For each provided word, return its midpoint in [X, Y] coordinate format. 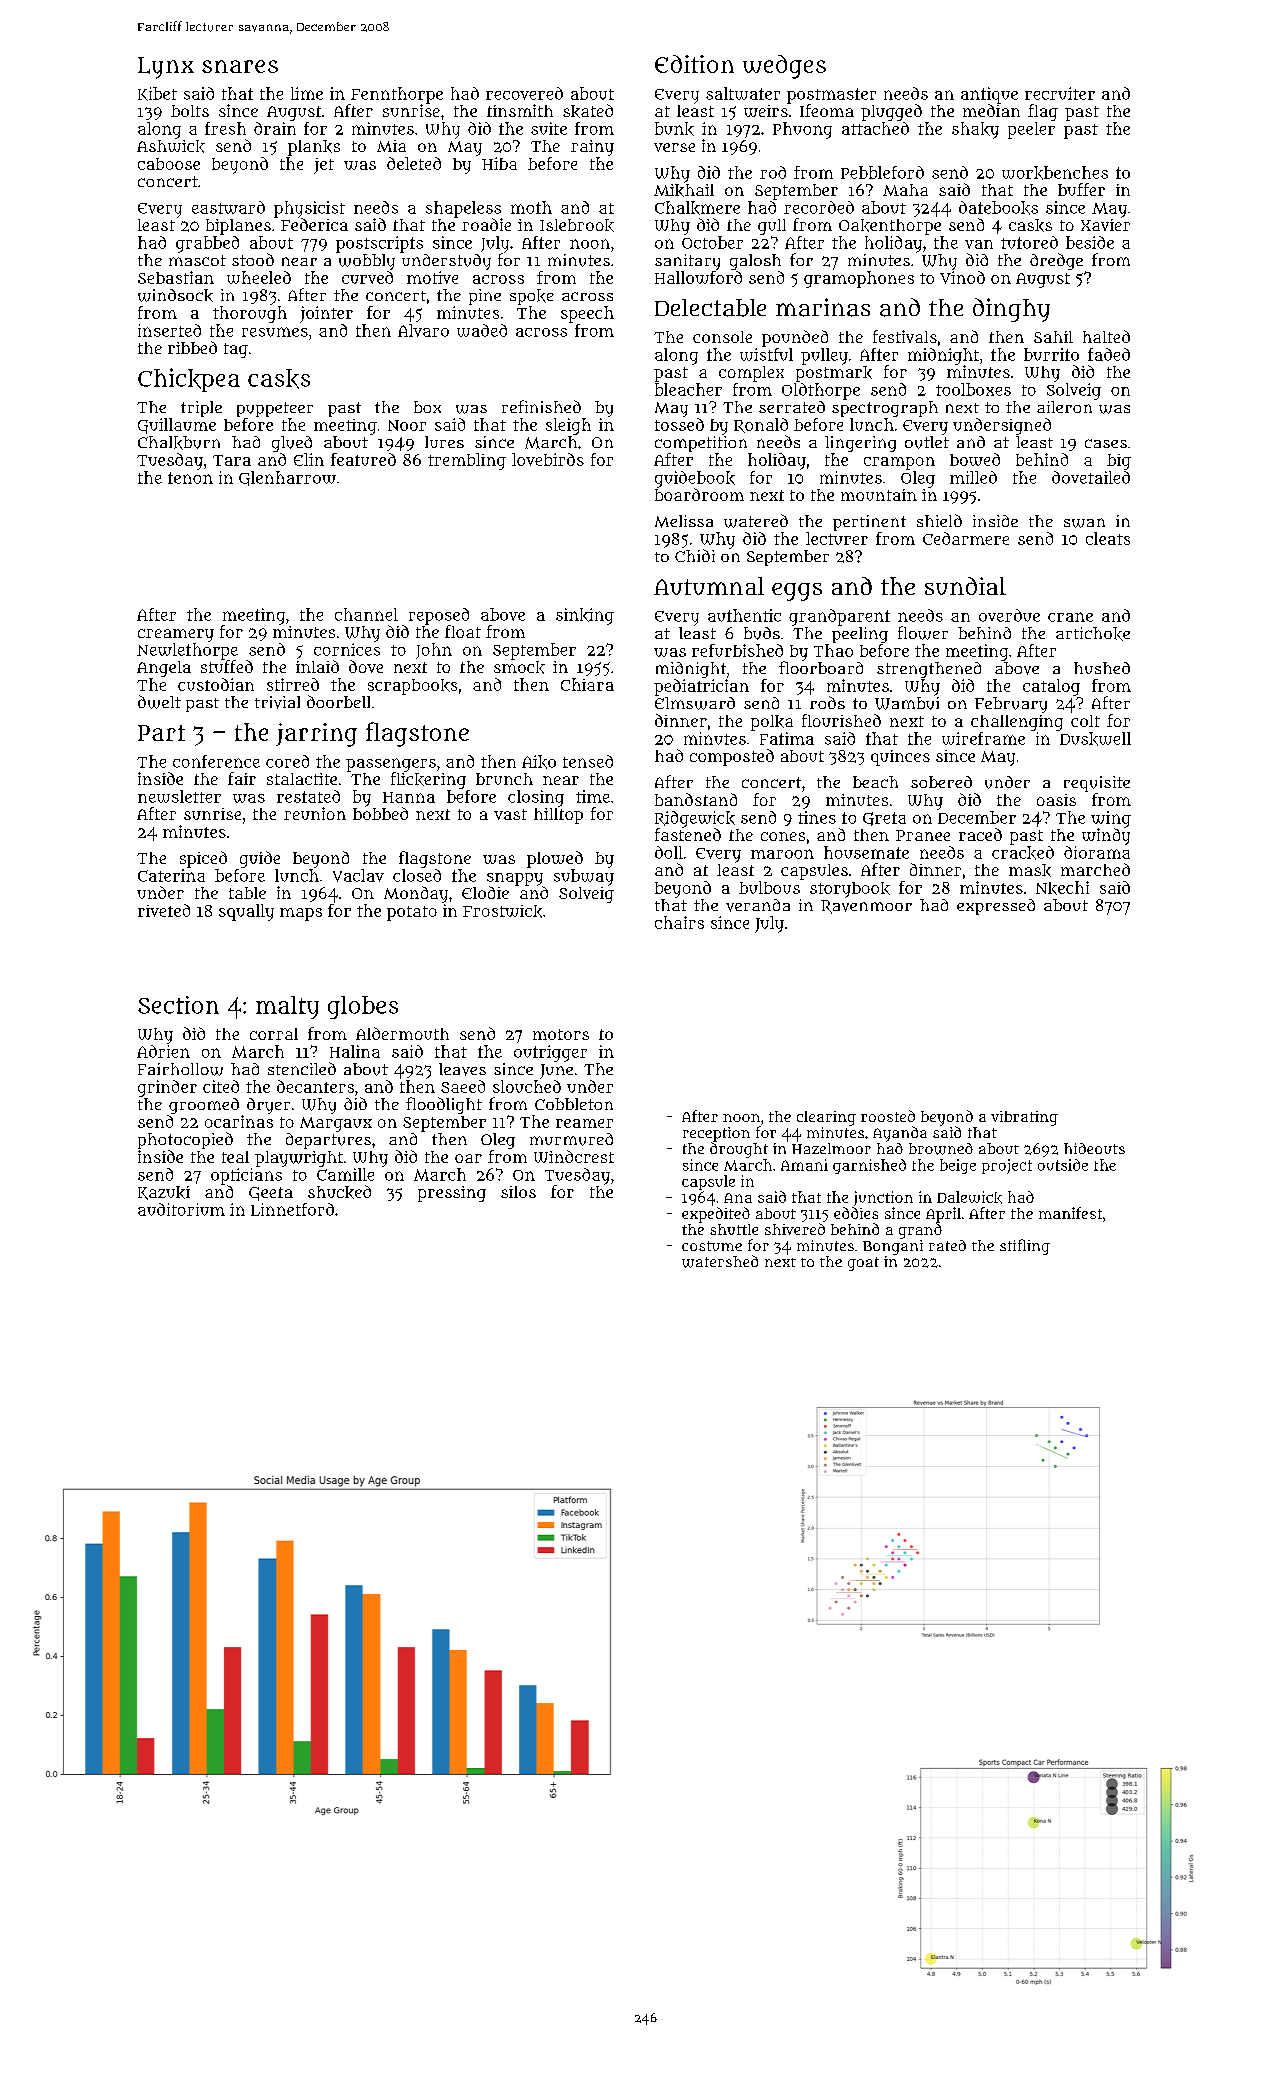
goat [863, 1264]
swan [1084, 523]
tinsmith [520, 110]
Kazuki [164, 1193]
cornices [347, 649]
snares [240, 66]
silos [518, 1192]
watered [756, 521]
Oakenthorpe [890, 227]
